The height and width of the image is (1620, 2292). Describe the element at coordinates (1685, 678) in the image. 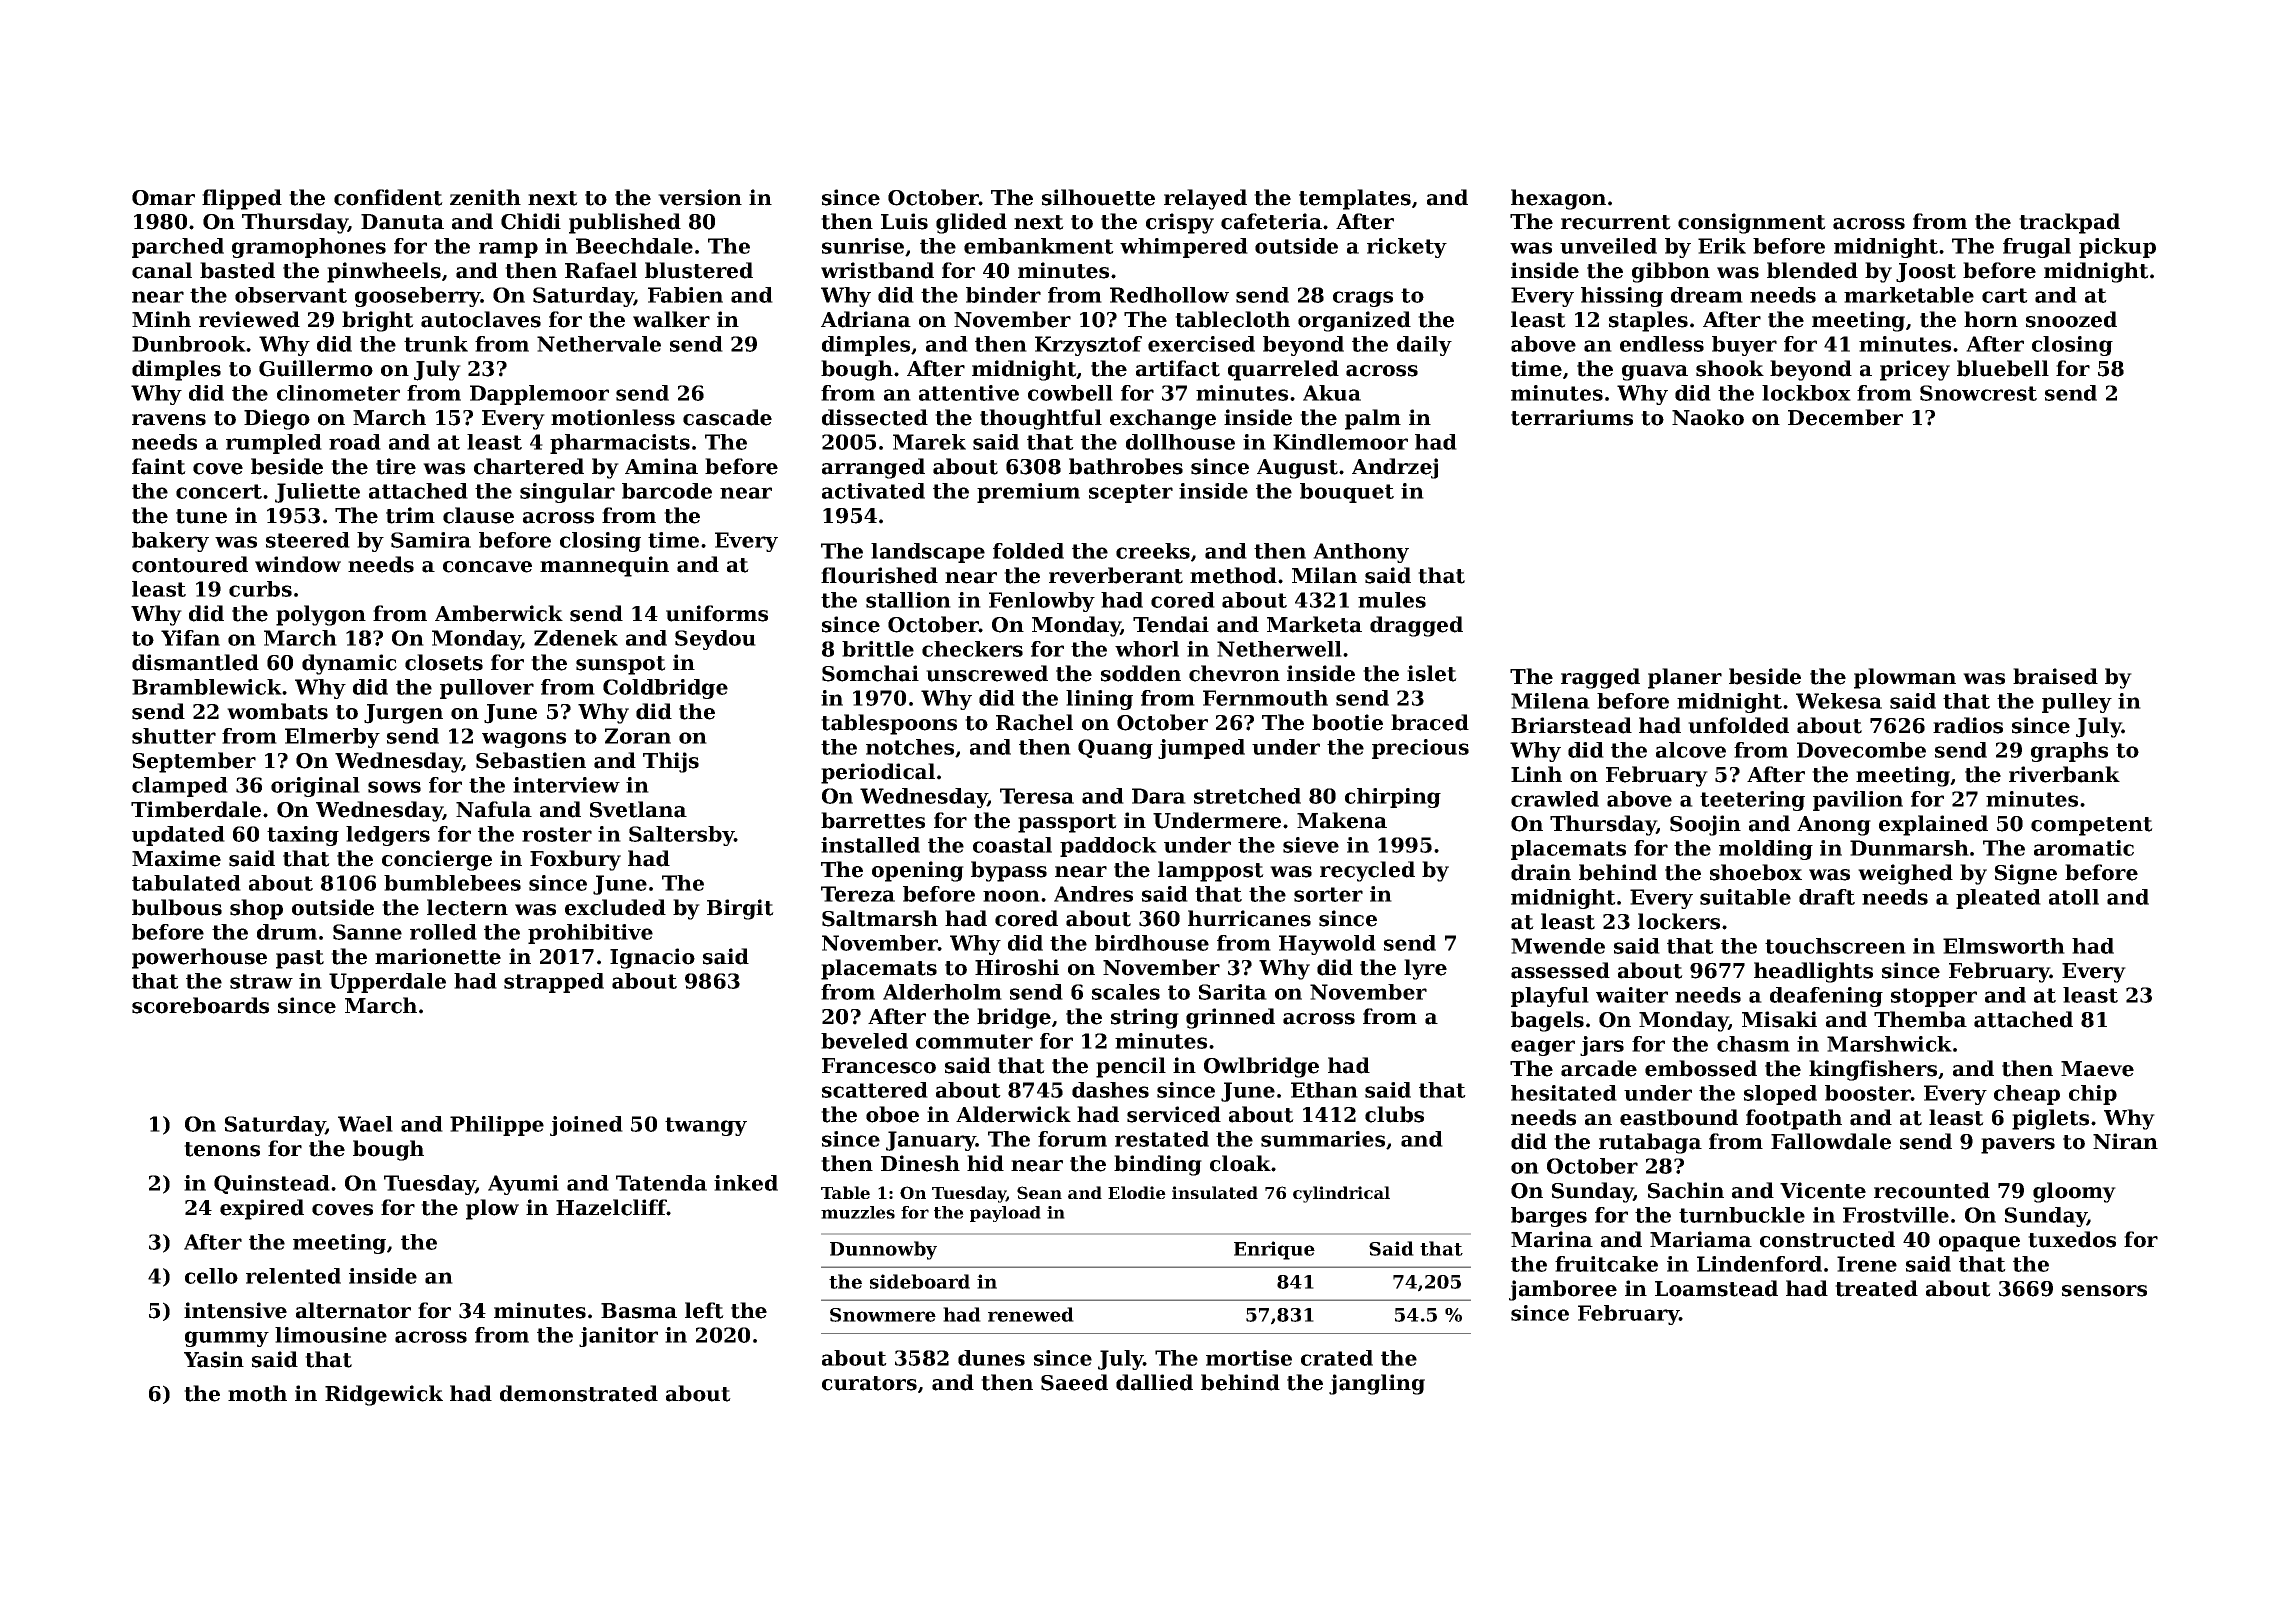

I see `planer` at that location.
